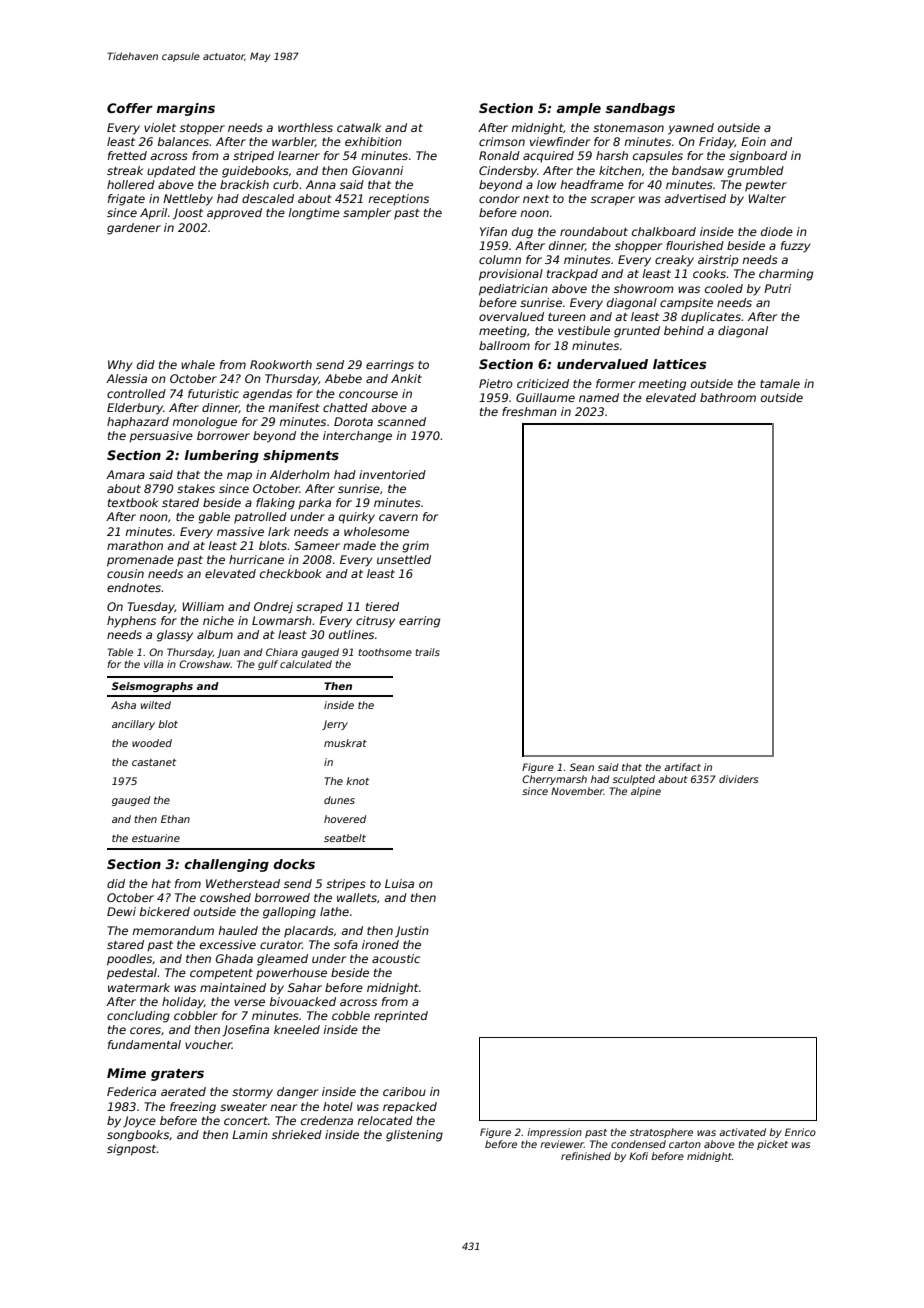 The height and width of the screenshot is (1308, 924). I want to click on bathroom, so click(728, 397).
